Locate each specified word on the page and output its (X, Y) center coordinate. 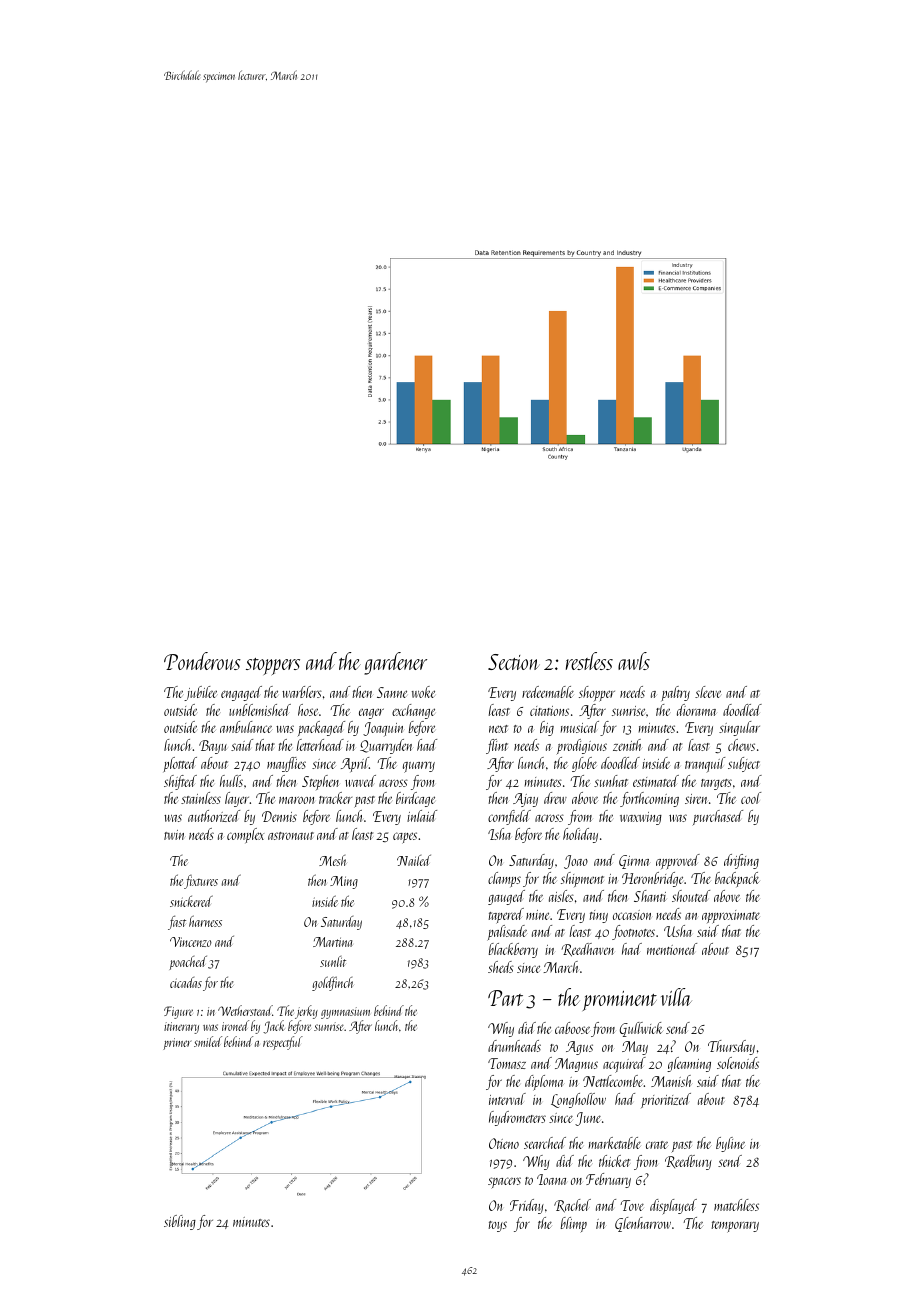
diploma (544, 1083)
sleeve (708, 692)
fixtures (201, 882)
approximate (731, 917)
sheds (501, 967)
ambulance (246, 727)
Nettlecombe (613, 1081)
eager (371, 713)
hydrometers (517, 1118)
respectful (283, 1043)
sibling (180, 1222)
